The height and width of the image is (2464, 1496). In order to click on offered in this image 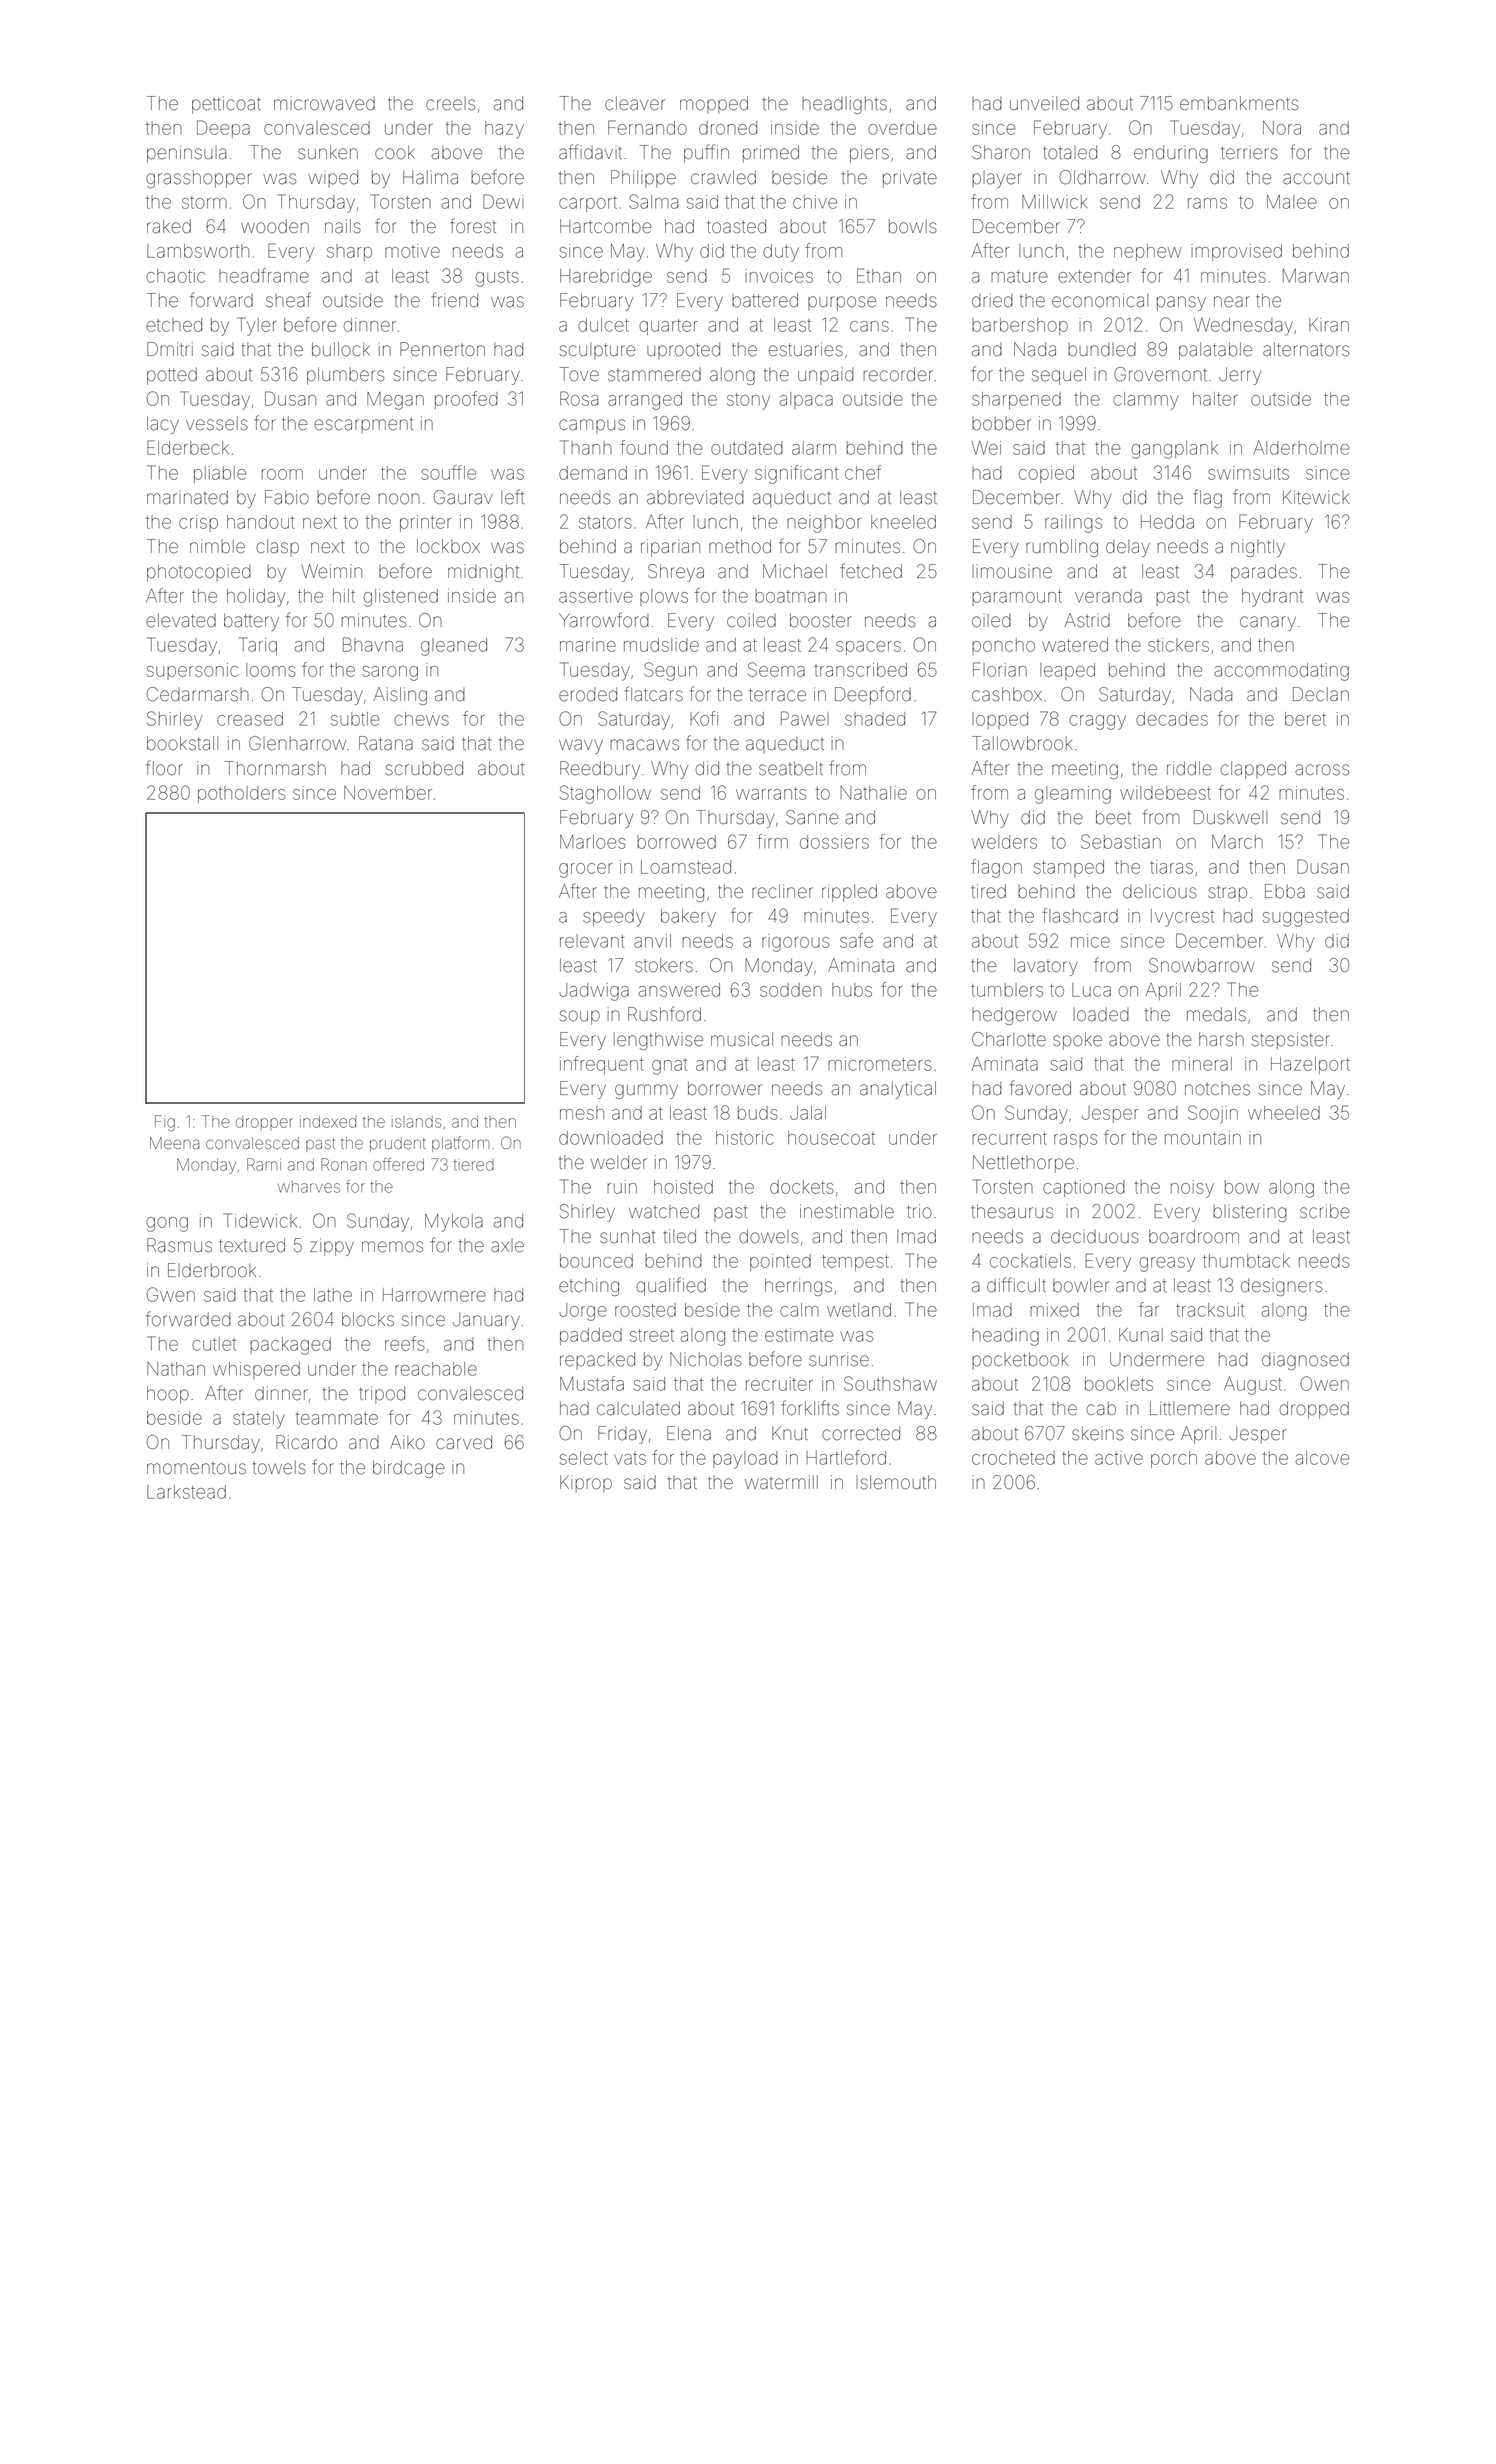, I will do `click(398, 1164)`.
